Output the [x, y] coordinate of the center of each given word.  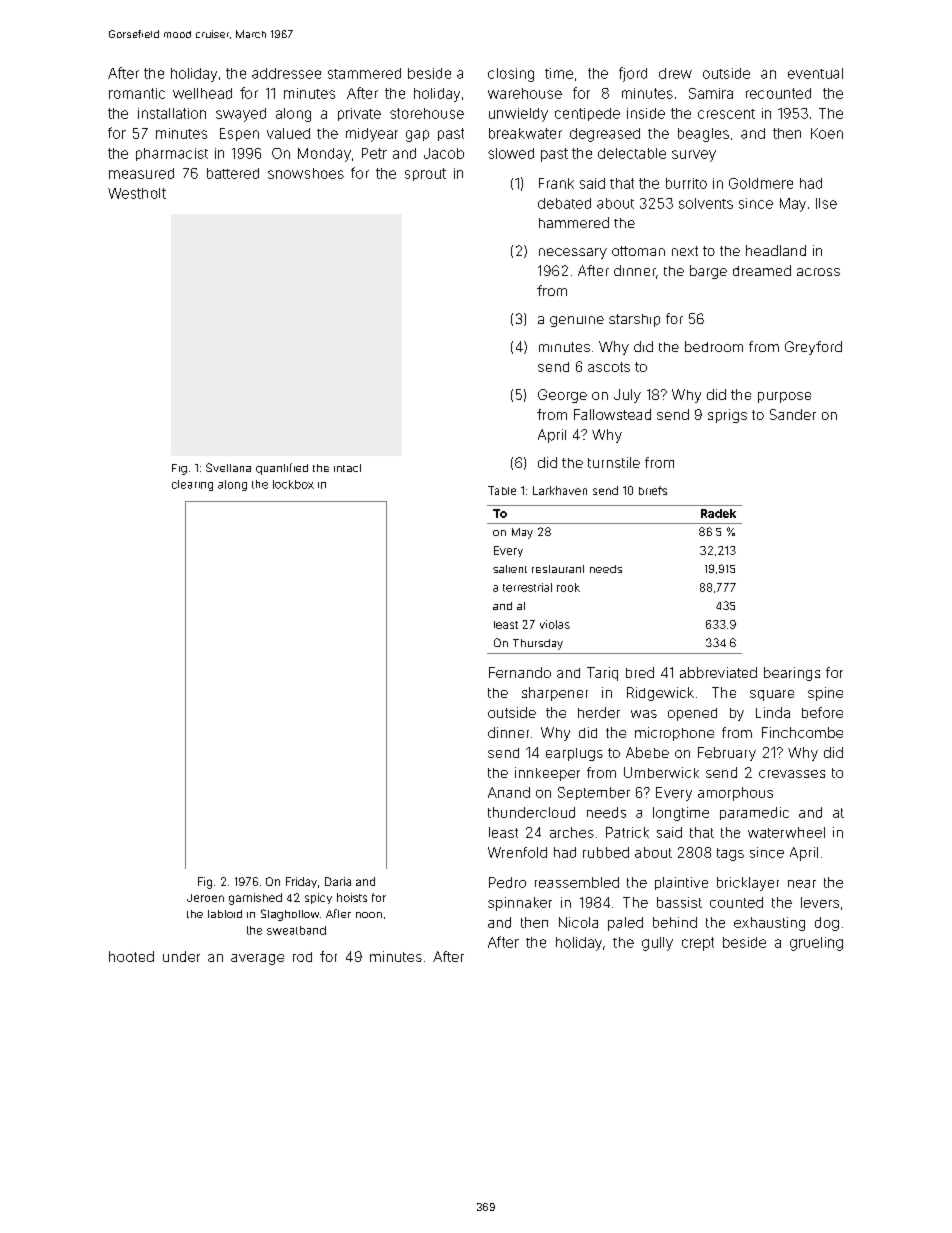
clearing [192, 485]
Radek [718, 513]
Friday [301, 882]
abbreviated [718, 672]
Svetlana [228, 467]
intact [347, 468]
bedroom [714, 346]
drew [675, 73]
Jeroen [205, 898]
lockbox [293, 484]
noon [369, 915]
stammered [364, 73]
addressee [286, 73]
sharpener [555, 694]
